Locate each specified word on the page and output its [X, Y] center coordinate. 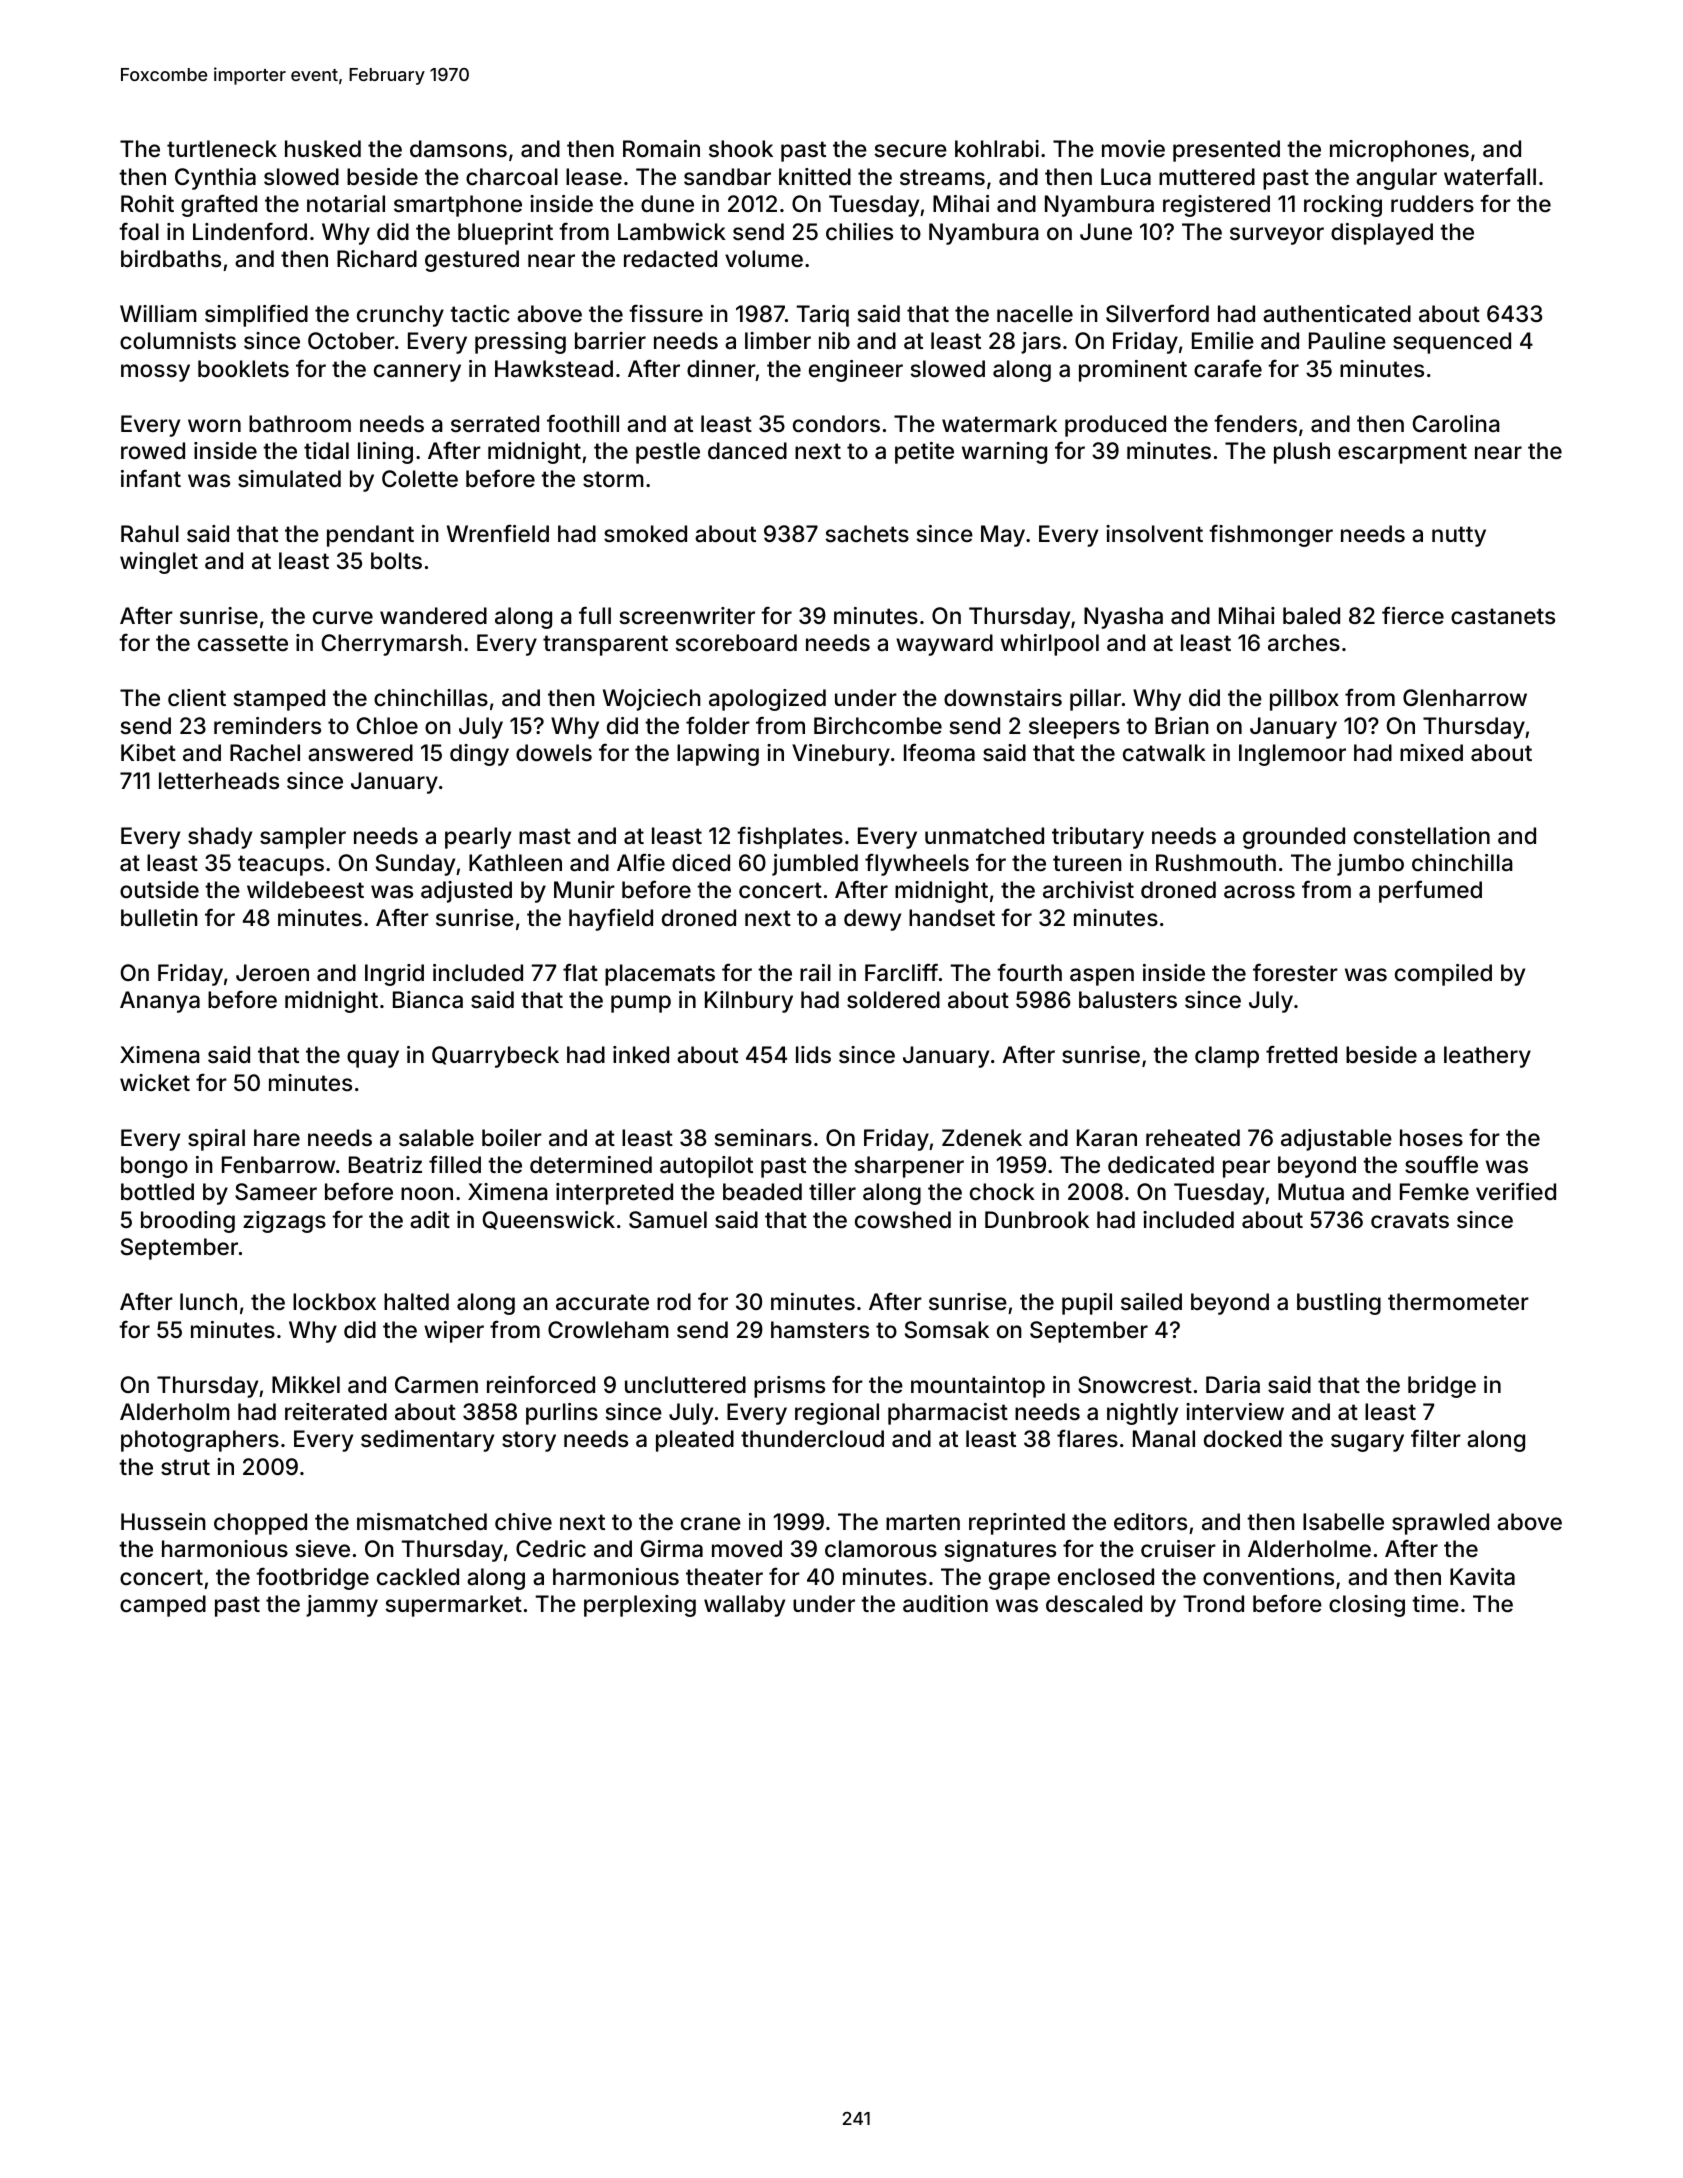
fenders [1255, 423]
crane [711, 1524]
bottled [157, 1192]
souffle [1441, 1164]
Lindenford [250, 231]
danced [747, 451]
